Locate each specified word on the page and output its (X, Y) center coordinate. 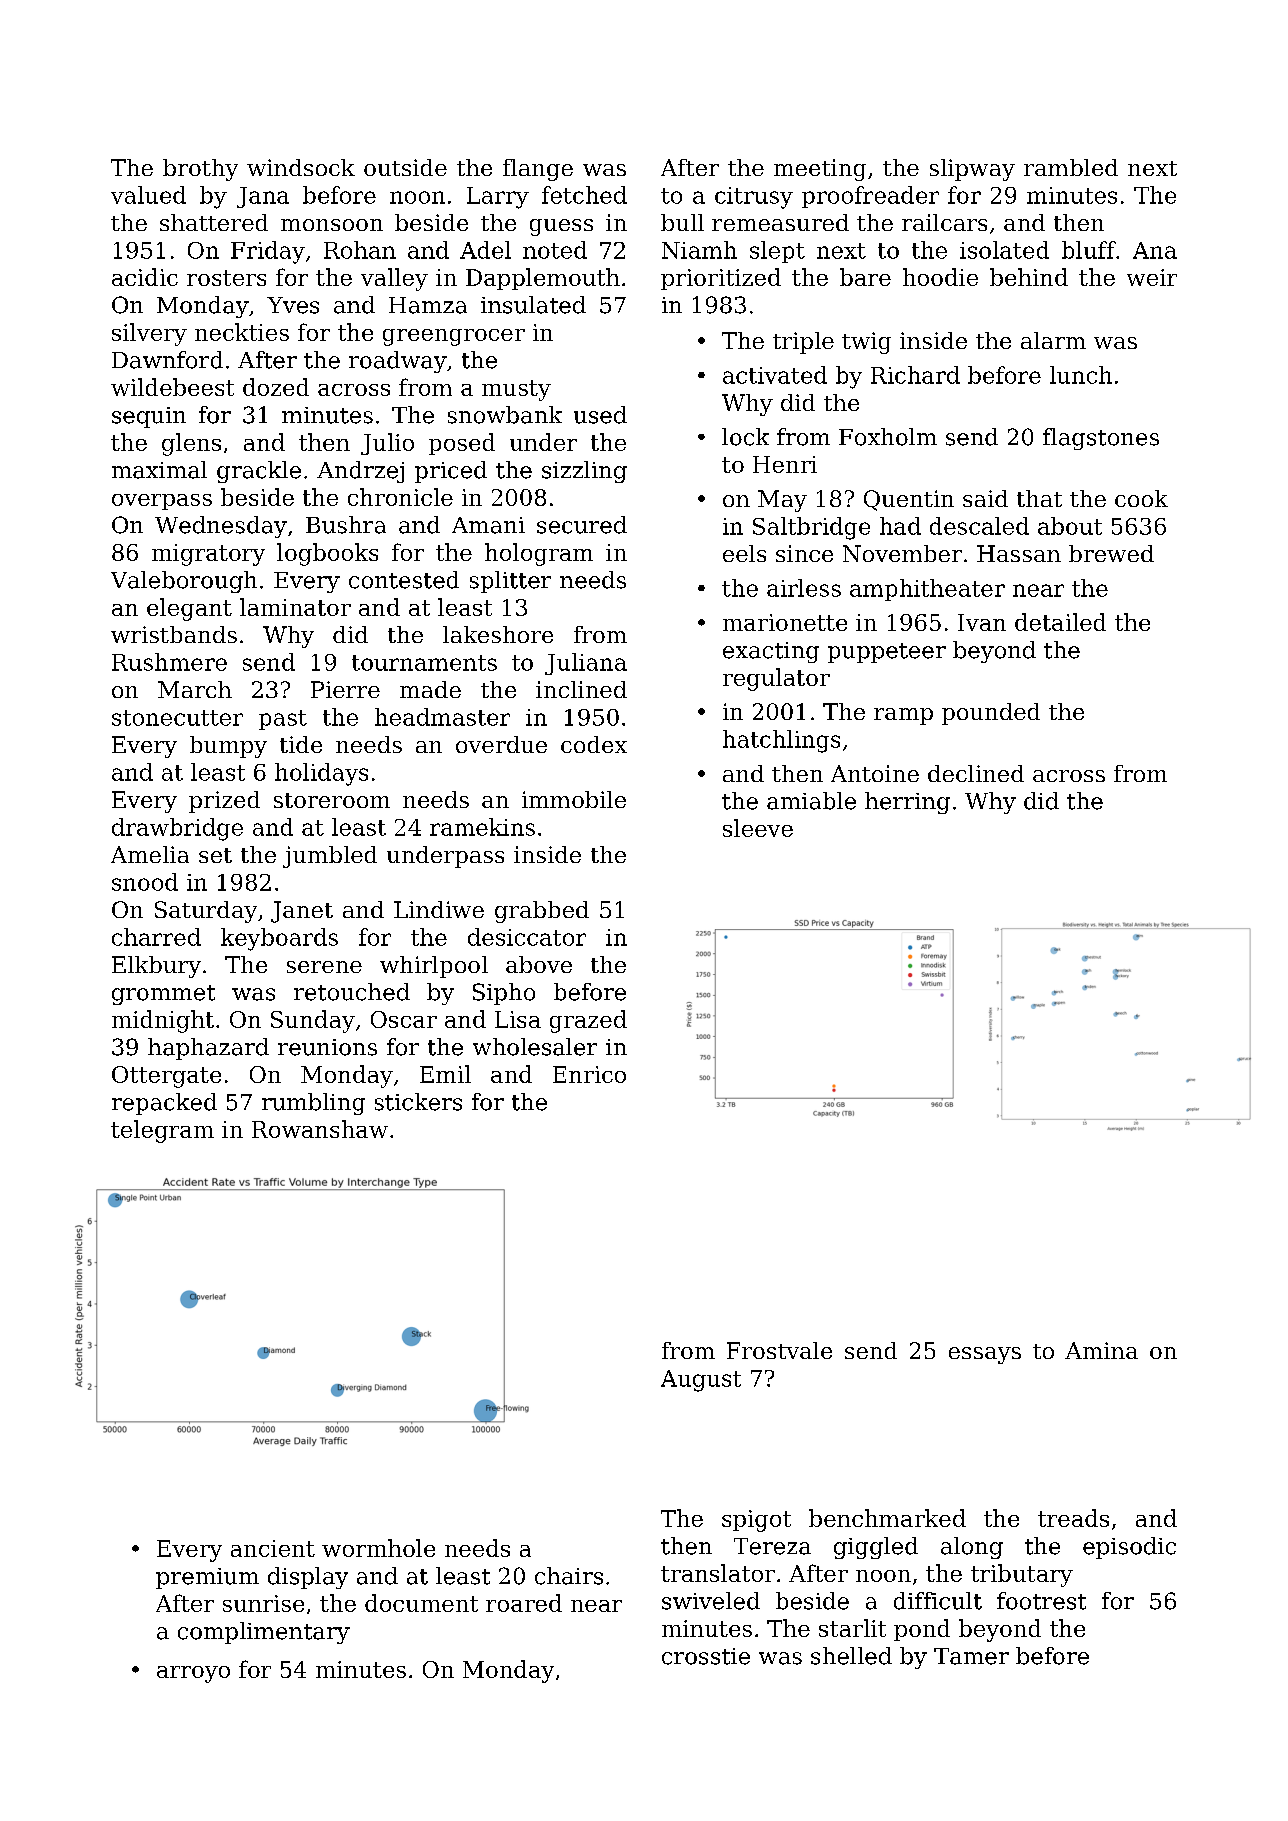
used (600, 415)
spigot (756, 1521)
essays (985, 1355)
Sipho (504, 994)
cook (1141, 498)
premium (207, 1578)
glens (191, 444)
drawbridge (177, 829)
